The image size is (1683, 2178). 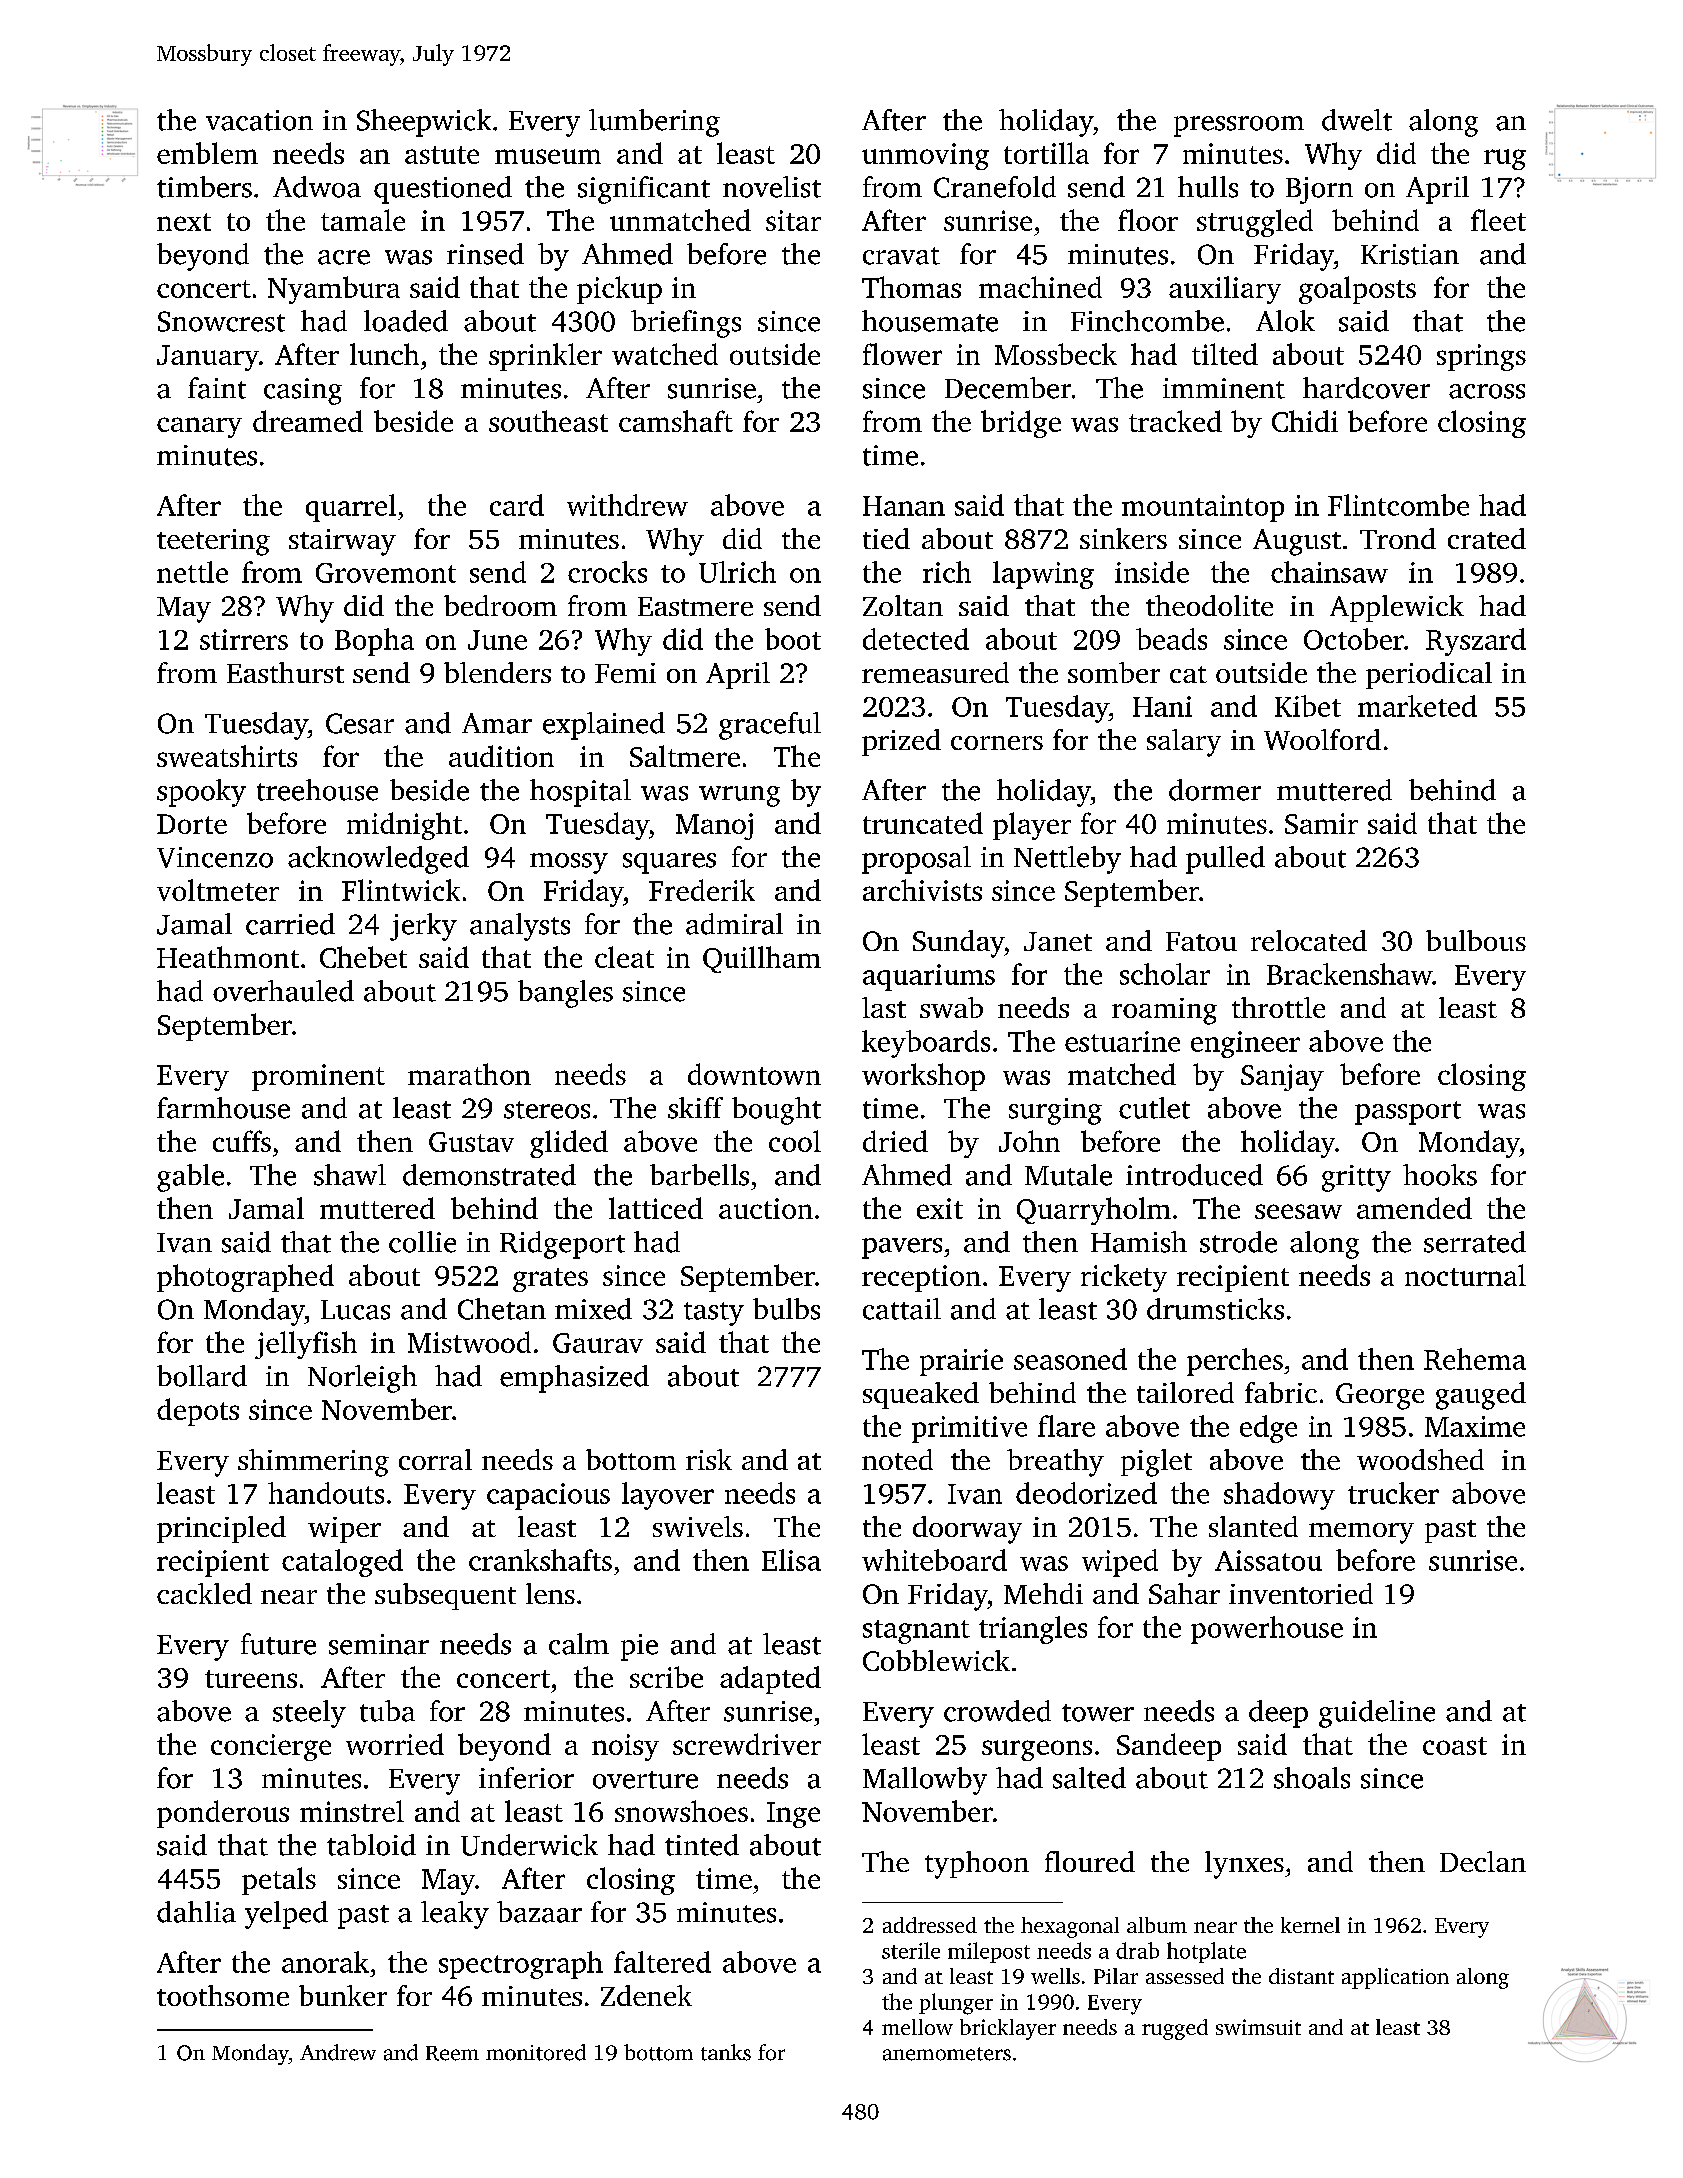 I want to click on Gustav, so click(x=471, y=1142).
